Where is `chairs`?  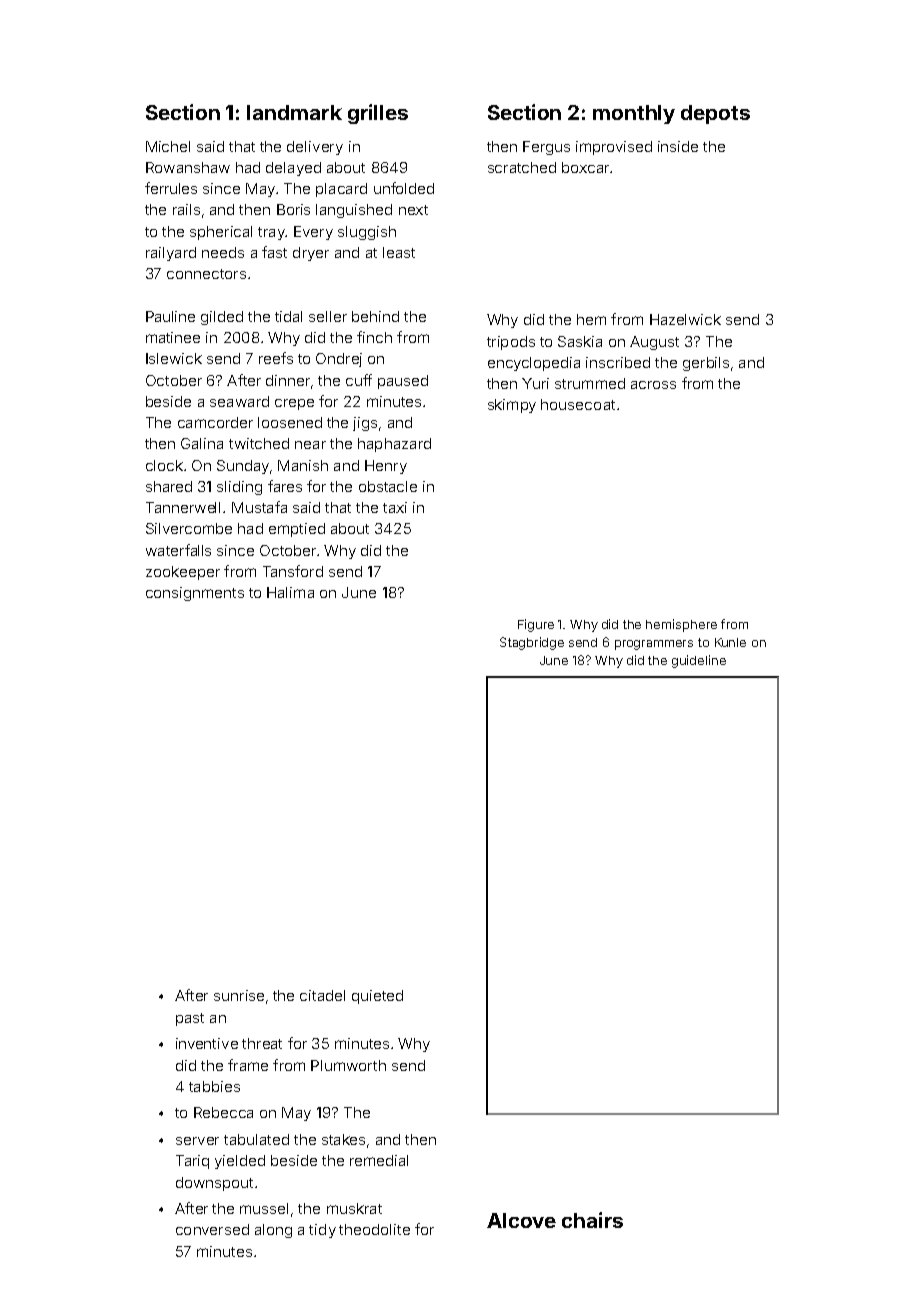 chairs is located at coordinates (592, 1220).
